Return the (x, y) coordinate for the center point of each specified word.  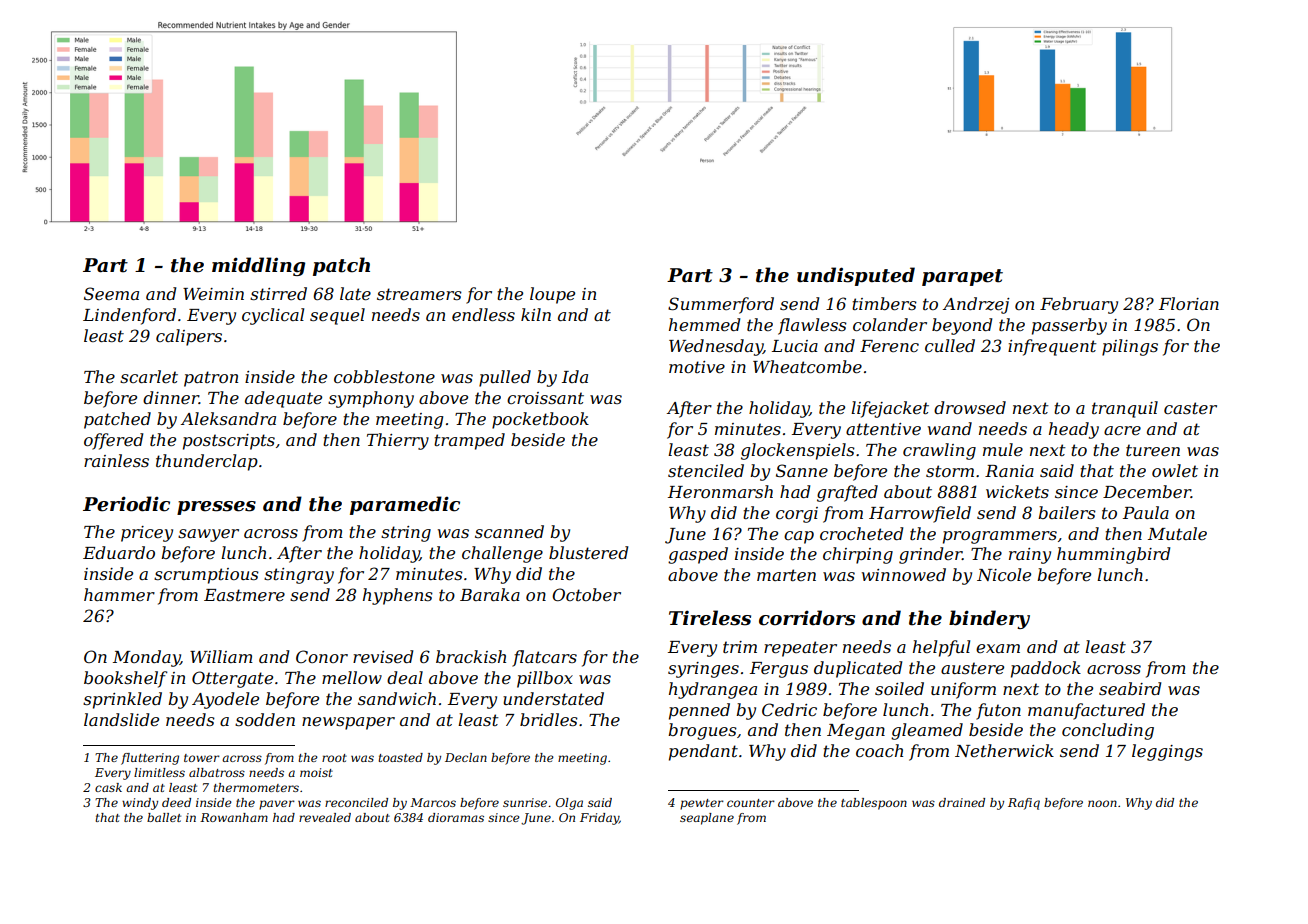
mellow (352, 677)
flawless (812, 326)
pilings (1130, 347)
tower (202, 758)
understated (553, 698)
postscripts (229, 442)
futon (998, 711)
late (355, 293)
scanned (509, 531)
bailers (1067, 512)
